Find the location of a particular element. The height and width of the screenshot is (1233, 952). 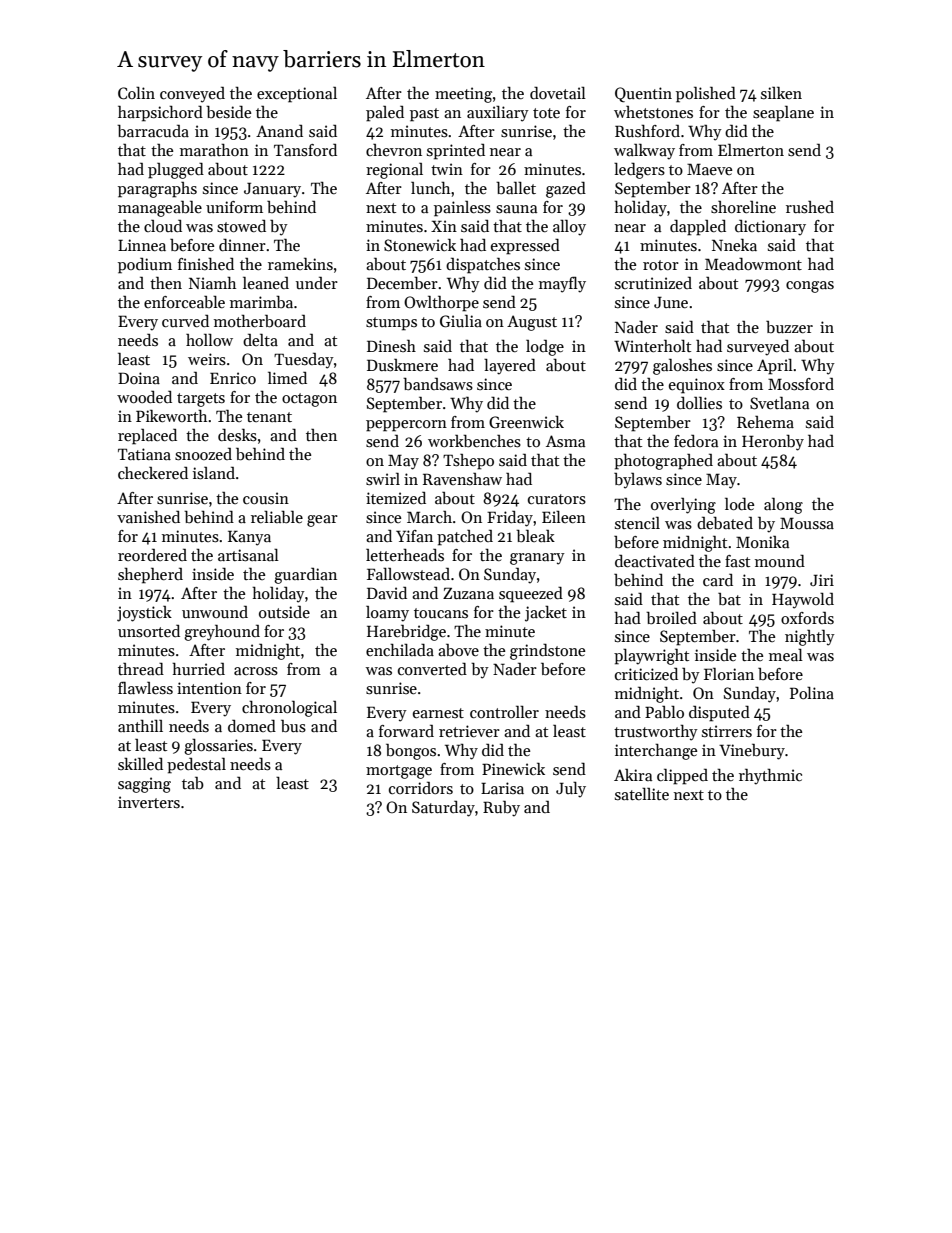

Friday is located at coordinates (510, 518).
